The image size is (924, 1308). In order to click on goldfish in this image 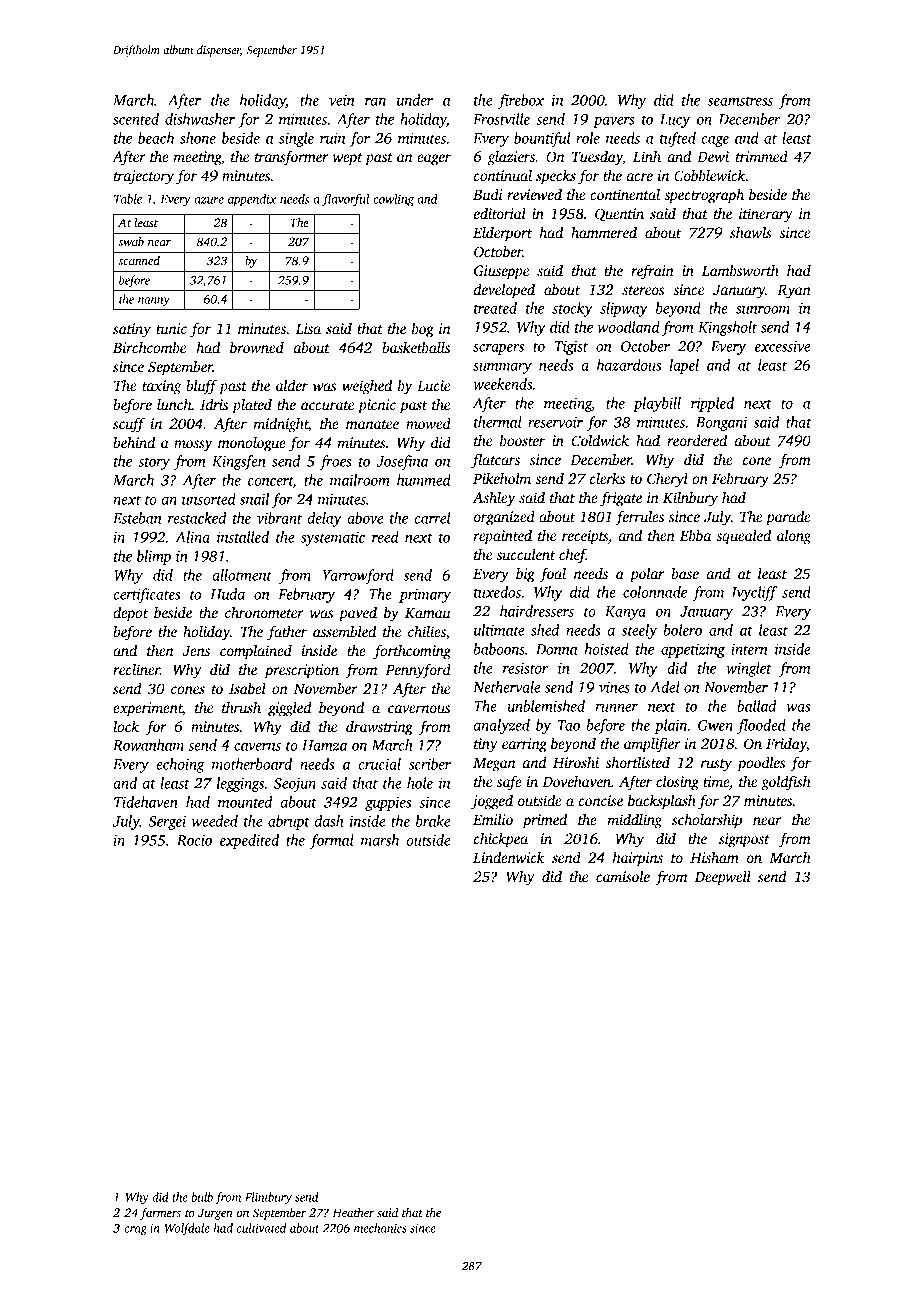, I will do `click(786, 783)`.
